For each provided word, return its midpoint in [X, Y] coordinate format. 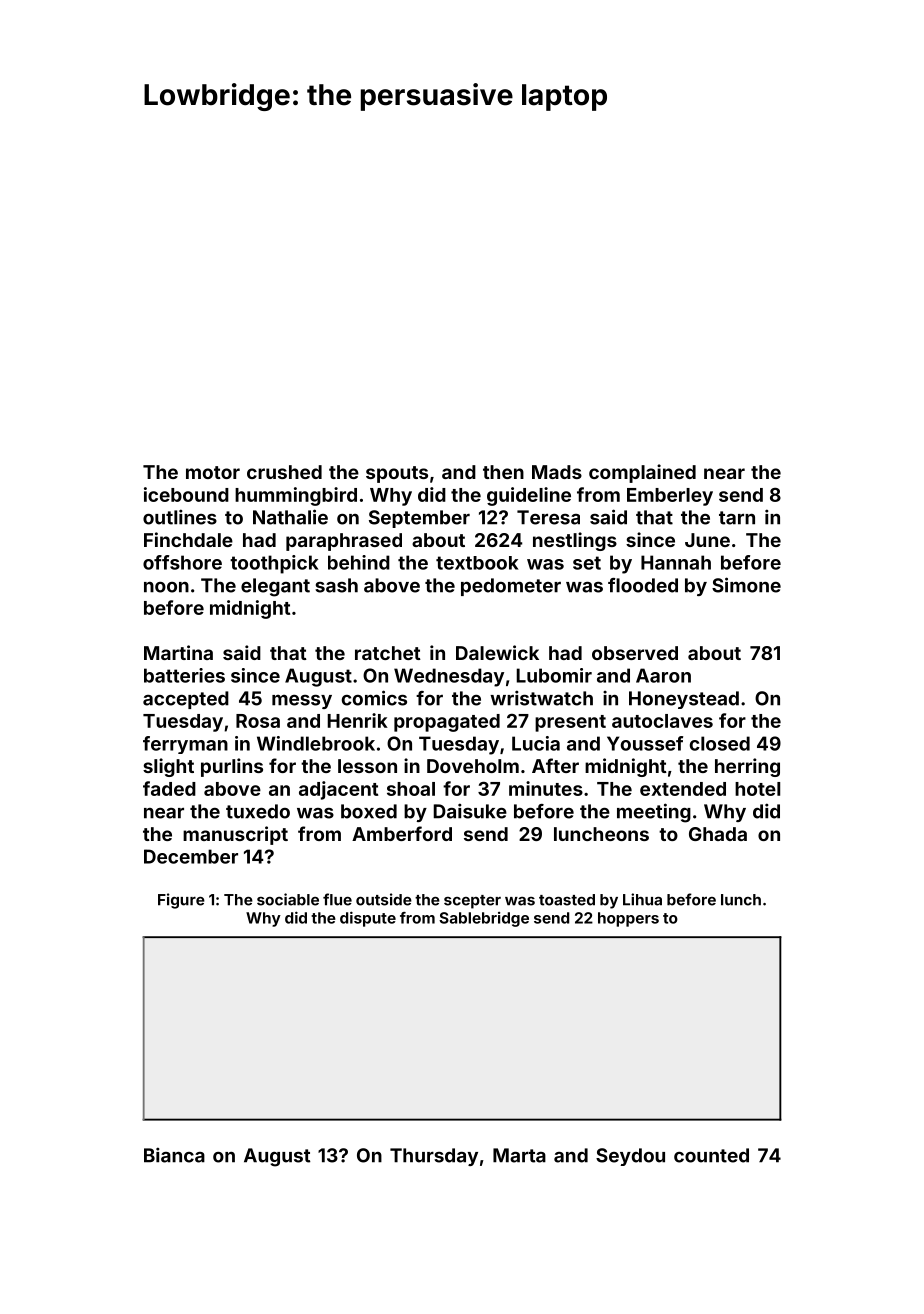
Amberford [402, 833]
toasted [567, 900]
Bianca [174, 1155]
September [419, 519]
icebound [186, 494]
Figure [181, 901]
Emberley [670, 497]
